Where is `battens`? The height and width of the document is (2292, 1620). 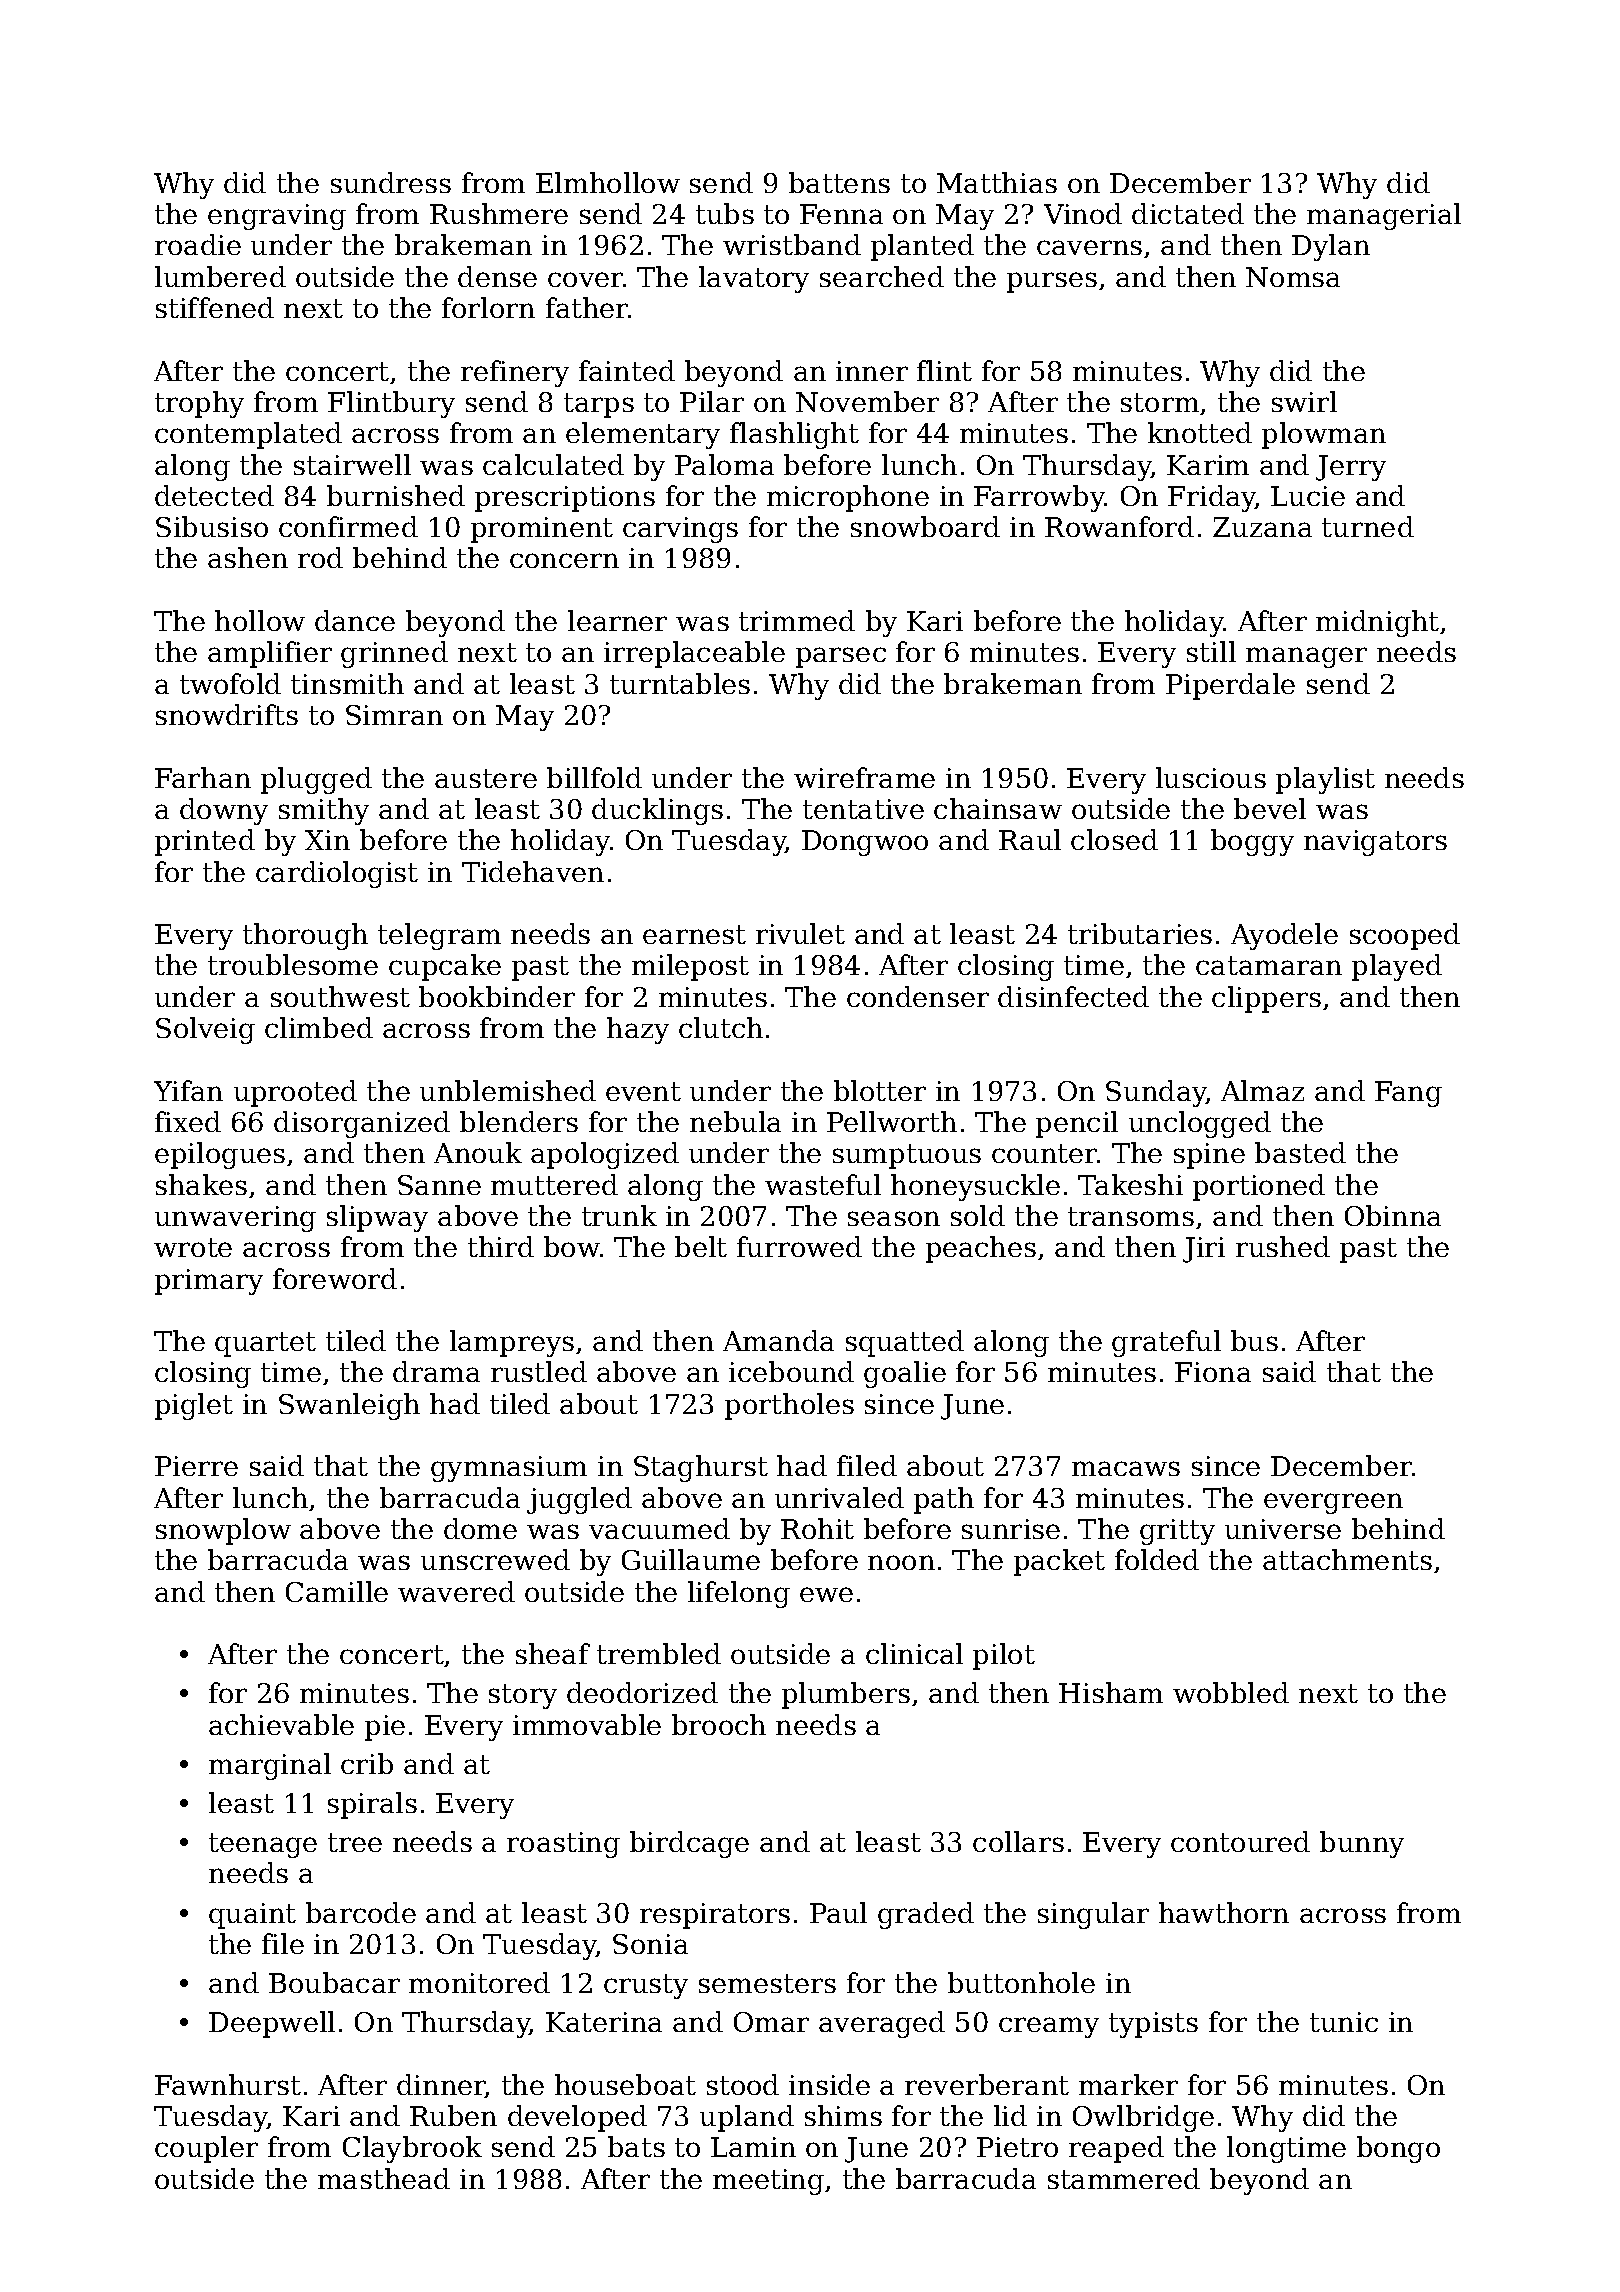 battens is located at coordinates (839, 182).
